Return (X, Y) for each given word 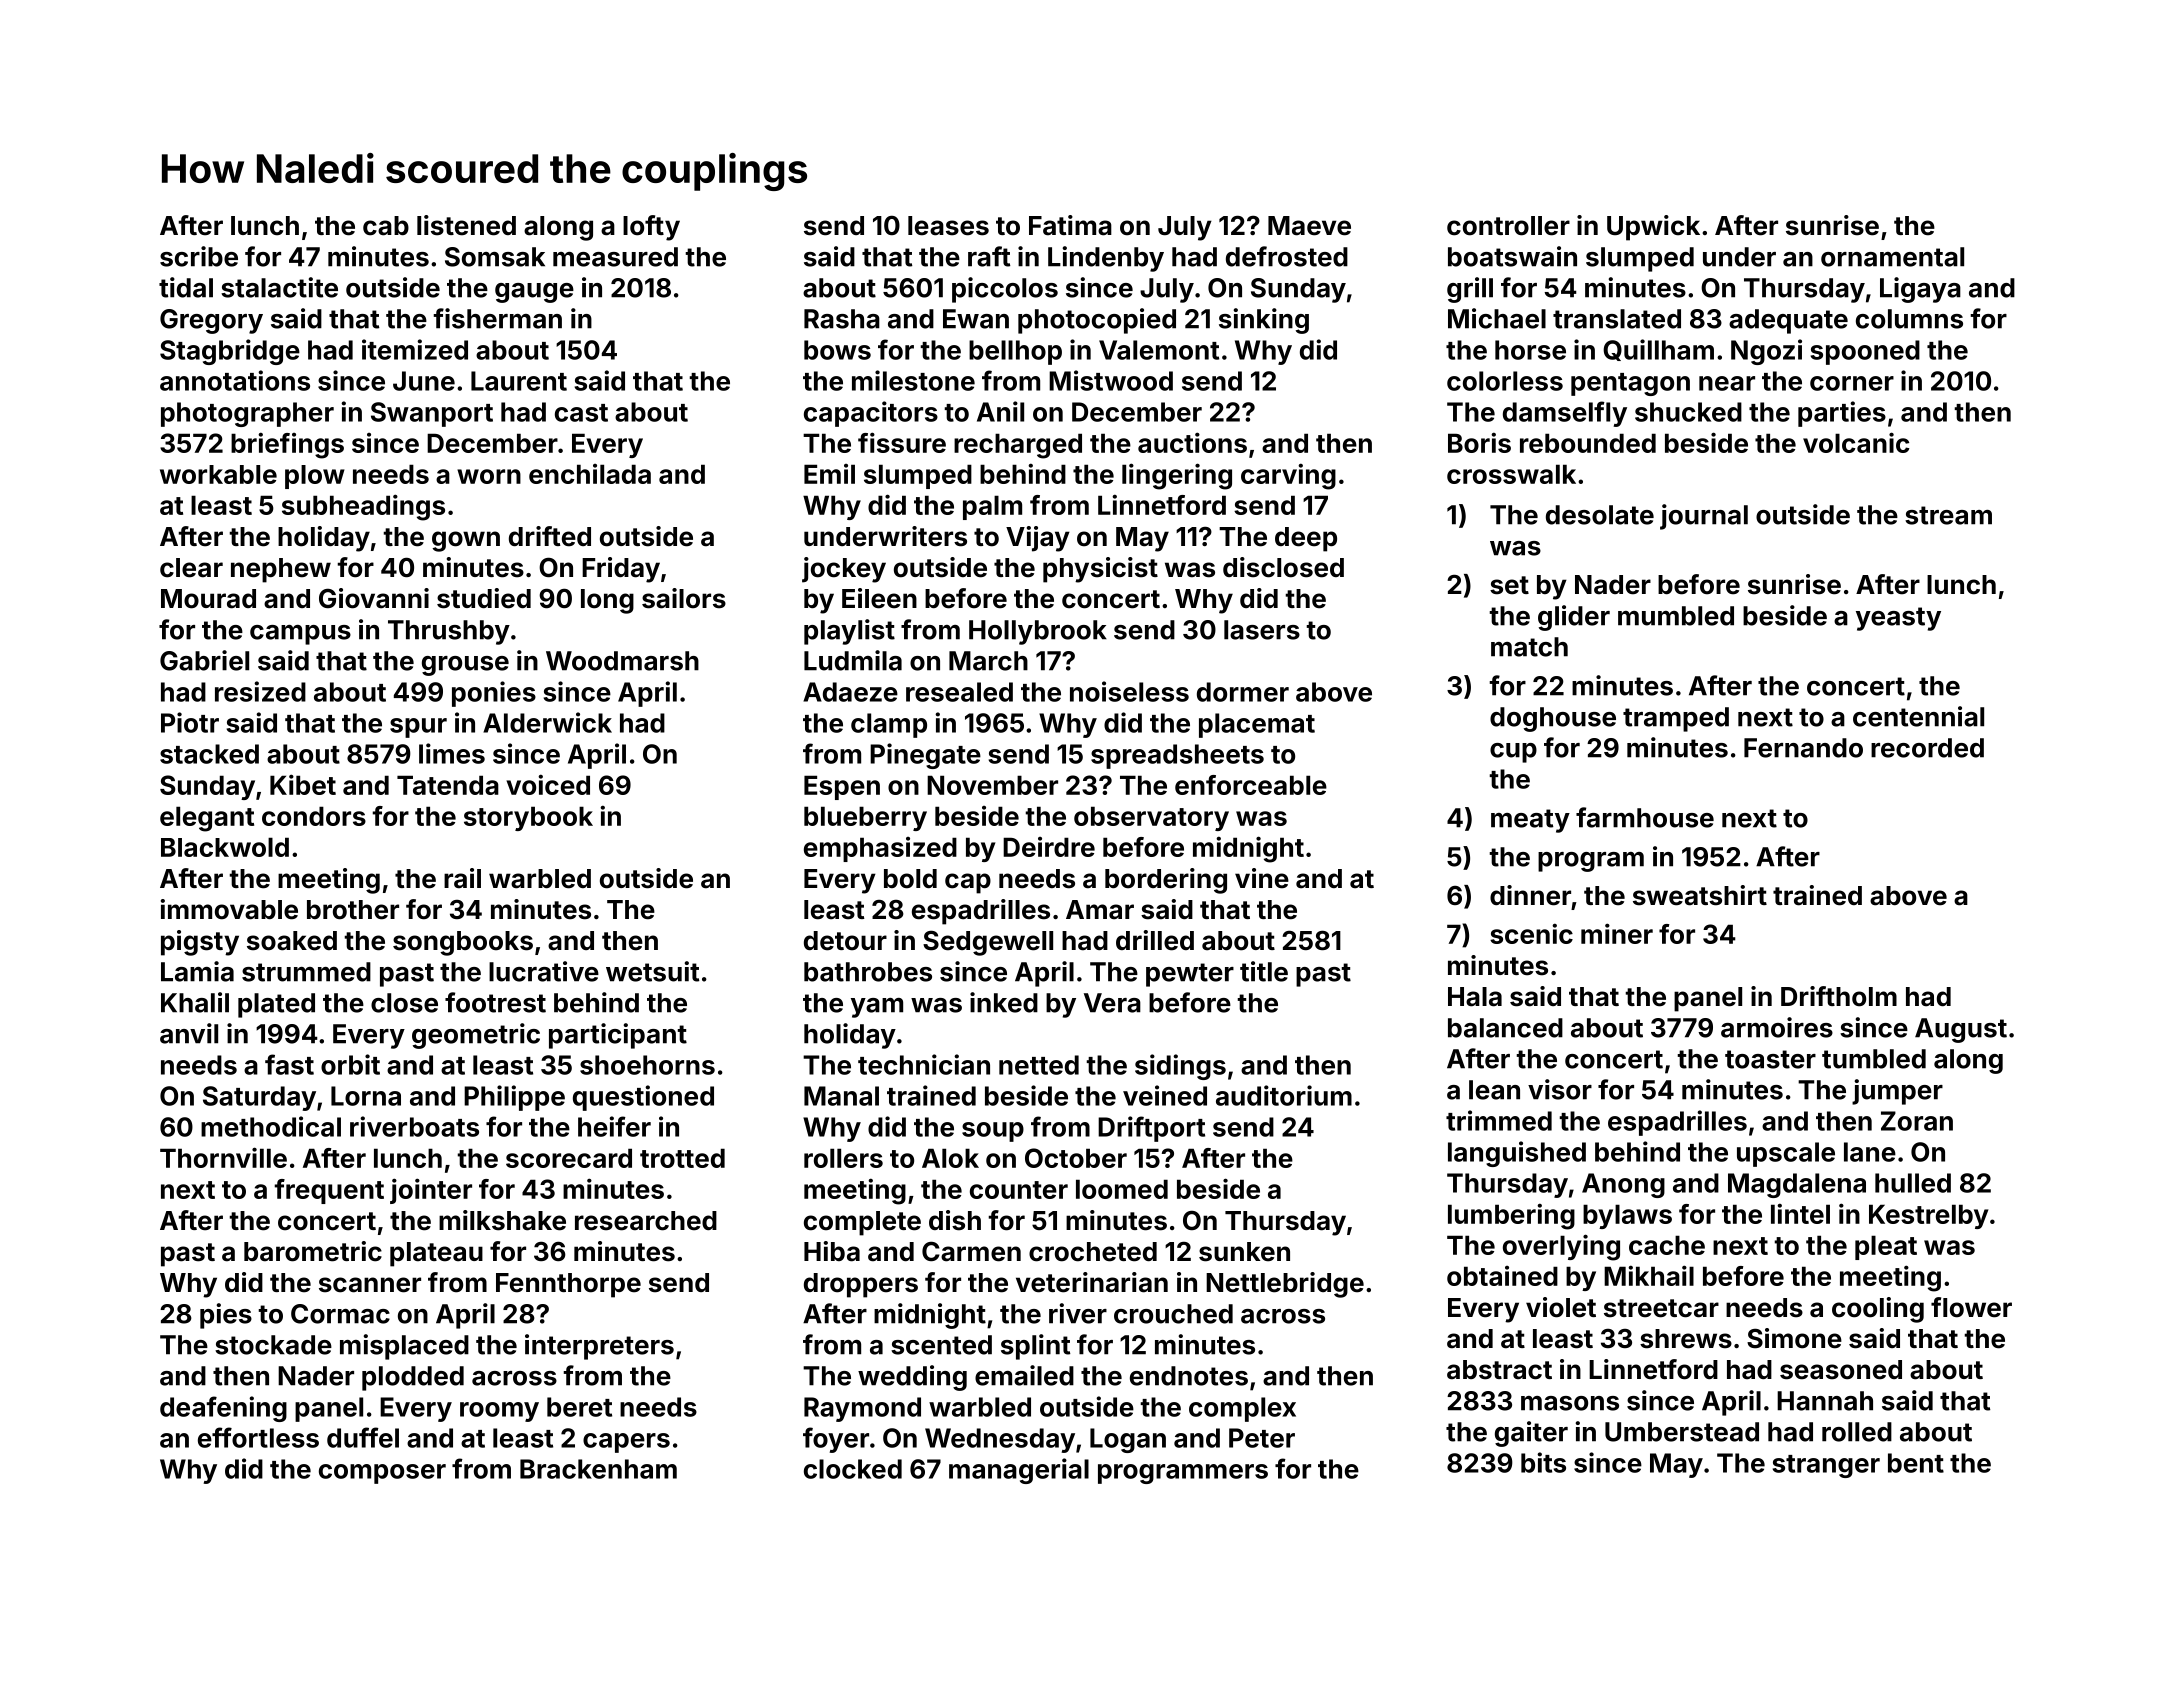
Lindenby (1106, 259)
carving (1288, 476)
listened (466, 225)
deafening (223, 1409)
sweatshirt (1700, 895)
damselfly (1565, 414)
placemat (1257, 725)
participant (618, 1036)
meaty (1530, 821)
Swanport (432, 414)
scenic (1531, 933)
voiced (548, 784)
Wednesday (1000, 1440)
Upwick (1653, 228)
